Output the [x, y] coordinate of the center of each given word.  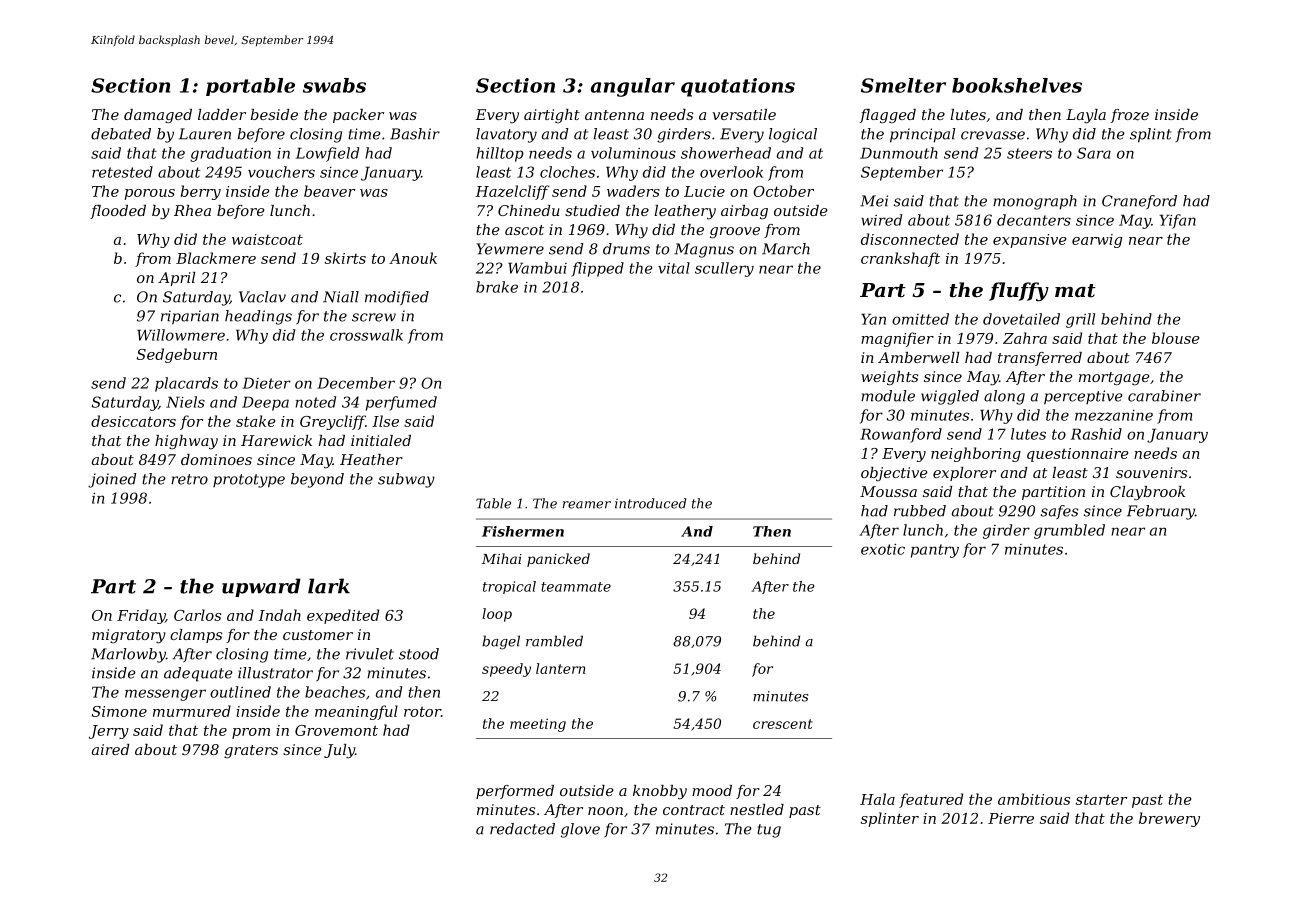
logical [793, 135]
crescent [783, 724]
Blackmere [216, 258]
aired [110, 749]
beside [274, 114]
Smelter [903, 85]
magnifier [897, 339]
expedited [343, 616]
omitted [920, 319]
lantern [561, 668]
